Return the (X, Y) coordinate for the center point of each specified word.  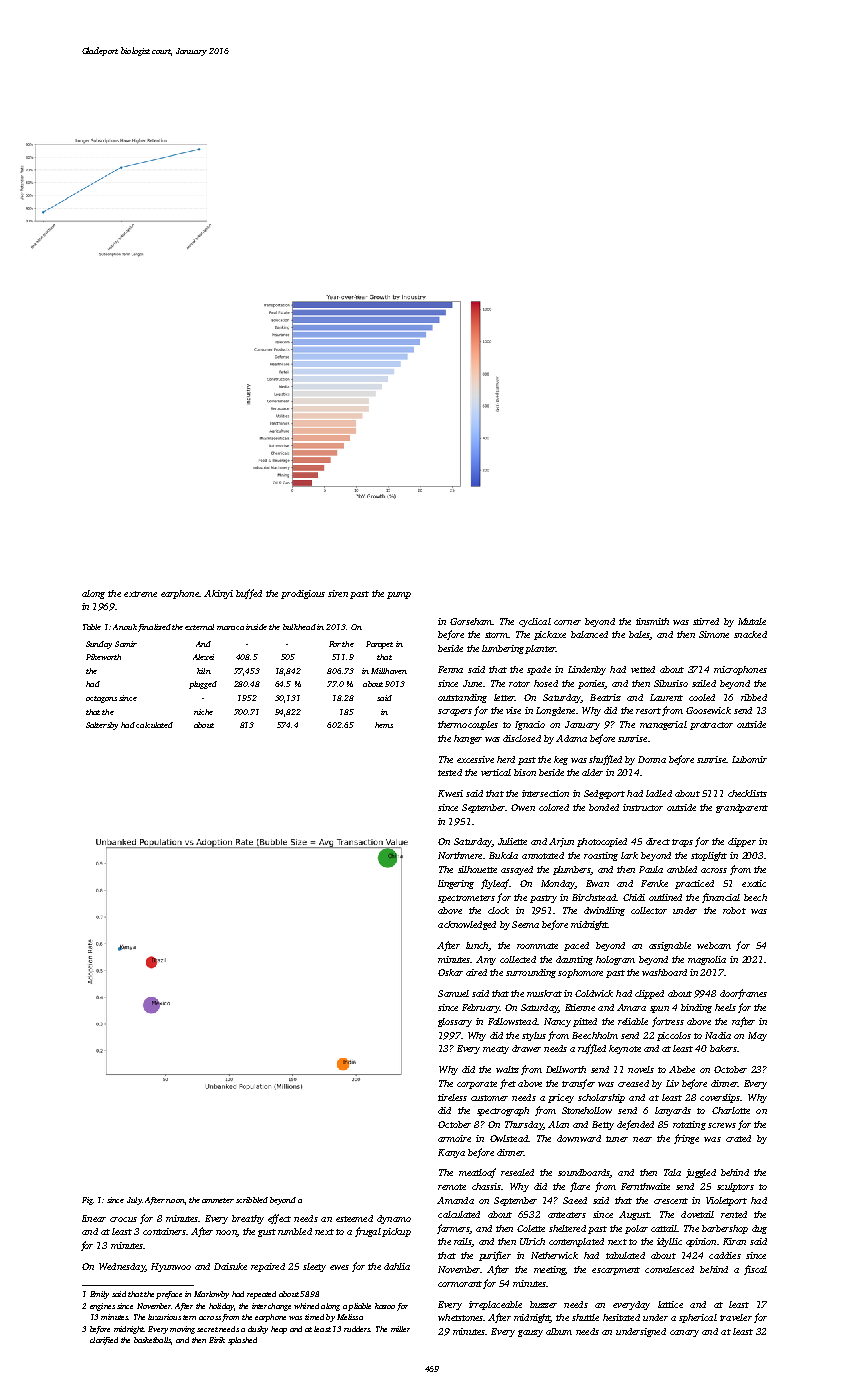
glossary (455, 1022)
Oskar (450, 972)
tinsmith (652, 621)
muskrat (544, 993)
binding (696, 1008)
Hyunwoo (171, 1267)
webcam (714, 945)
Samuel (453, 993)
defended (635, 1125)
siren (338, 593)
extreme (140, 594)
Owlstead (509, 1138)
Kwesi (450, 793)
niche (203, 712)
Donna (652, 759)
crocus (123, 1219)
